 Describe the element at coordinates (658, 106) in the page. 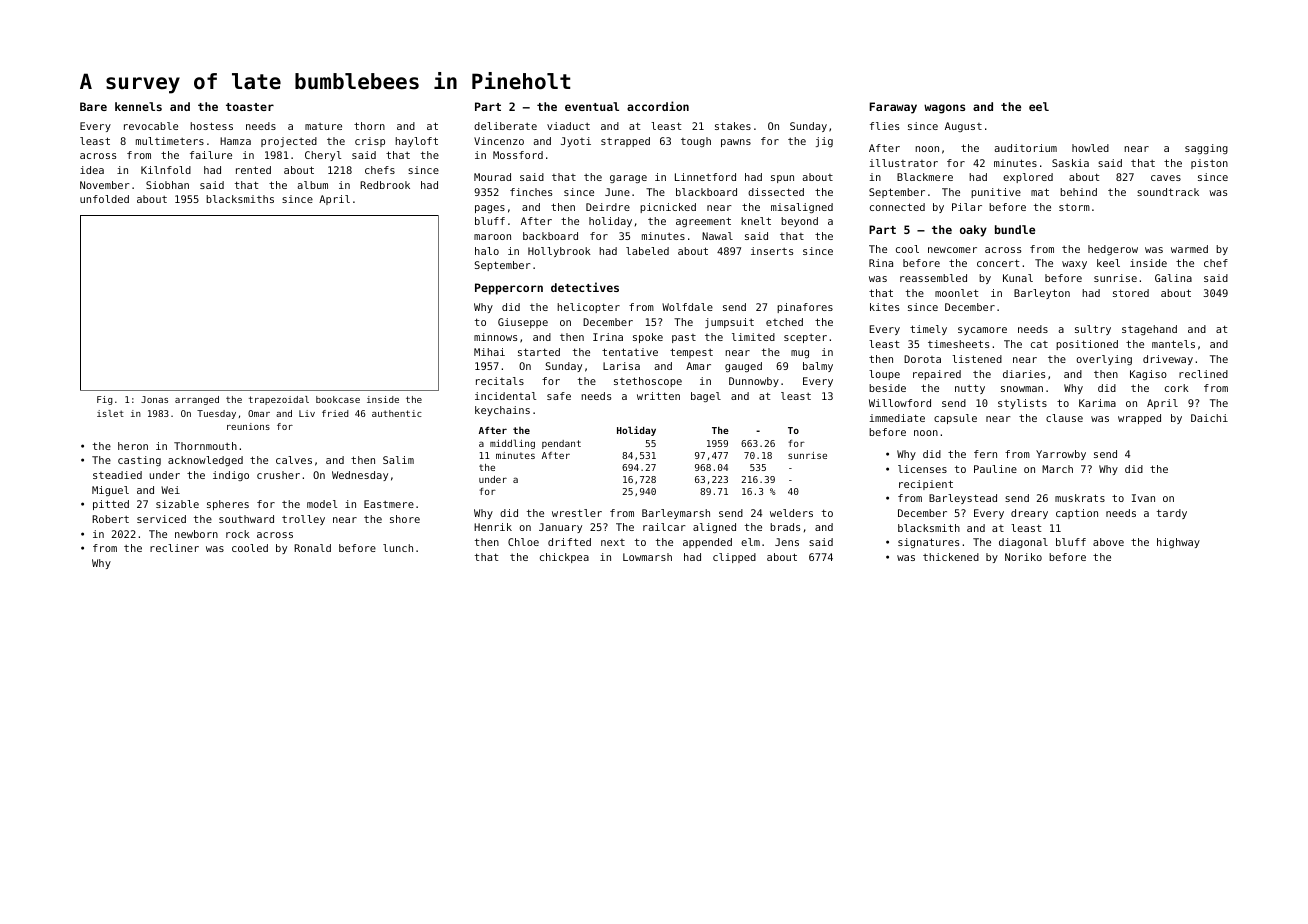

I see `accordion` at that location.
